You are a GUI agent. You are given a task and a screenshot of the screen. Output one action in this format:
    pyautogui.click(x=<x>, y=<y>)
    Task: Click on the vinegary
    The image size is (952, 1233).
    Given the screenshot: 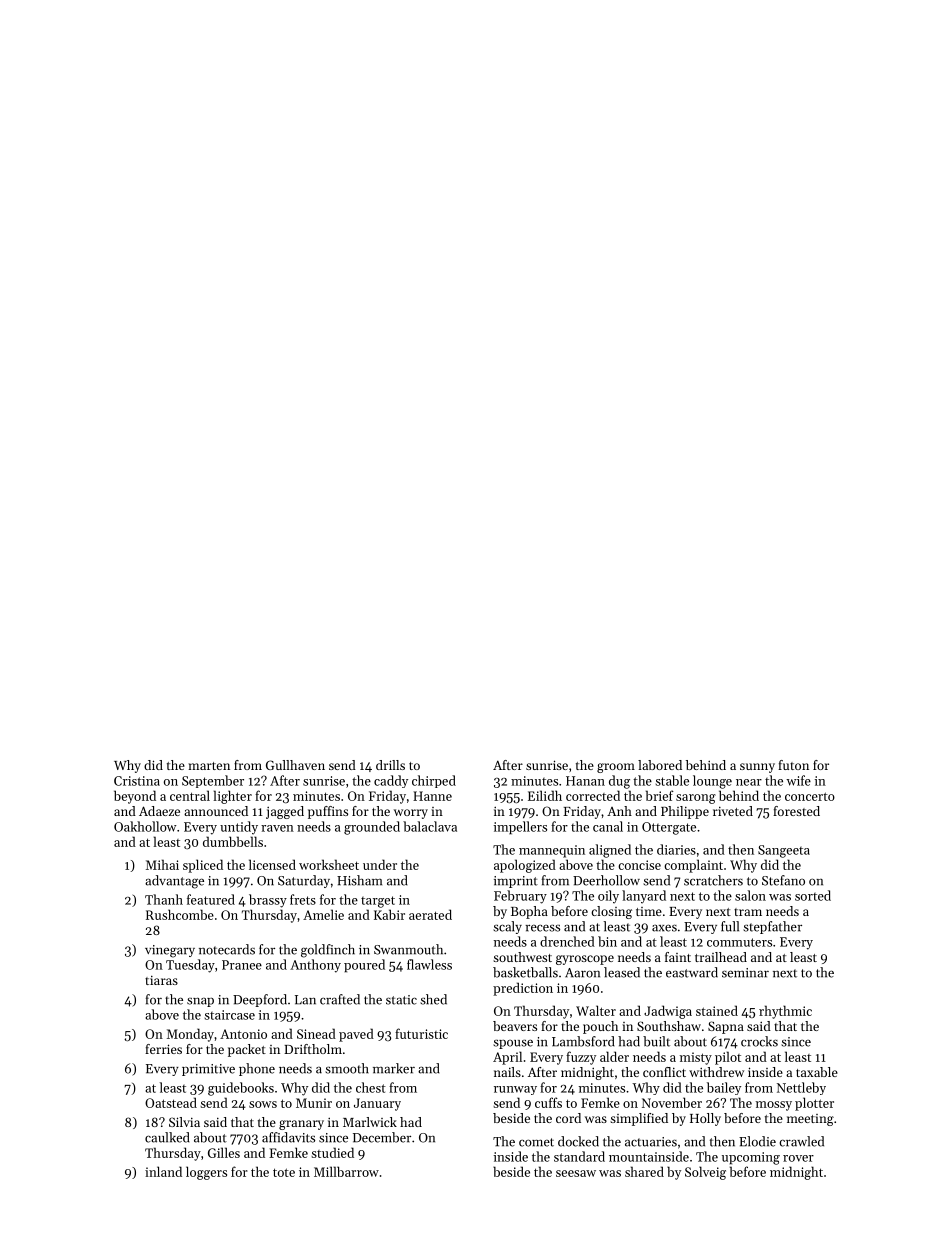 What is the action you would take?
    pyautogui.click(x=170, y=951)
